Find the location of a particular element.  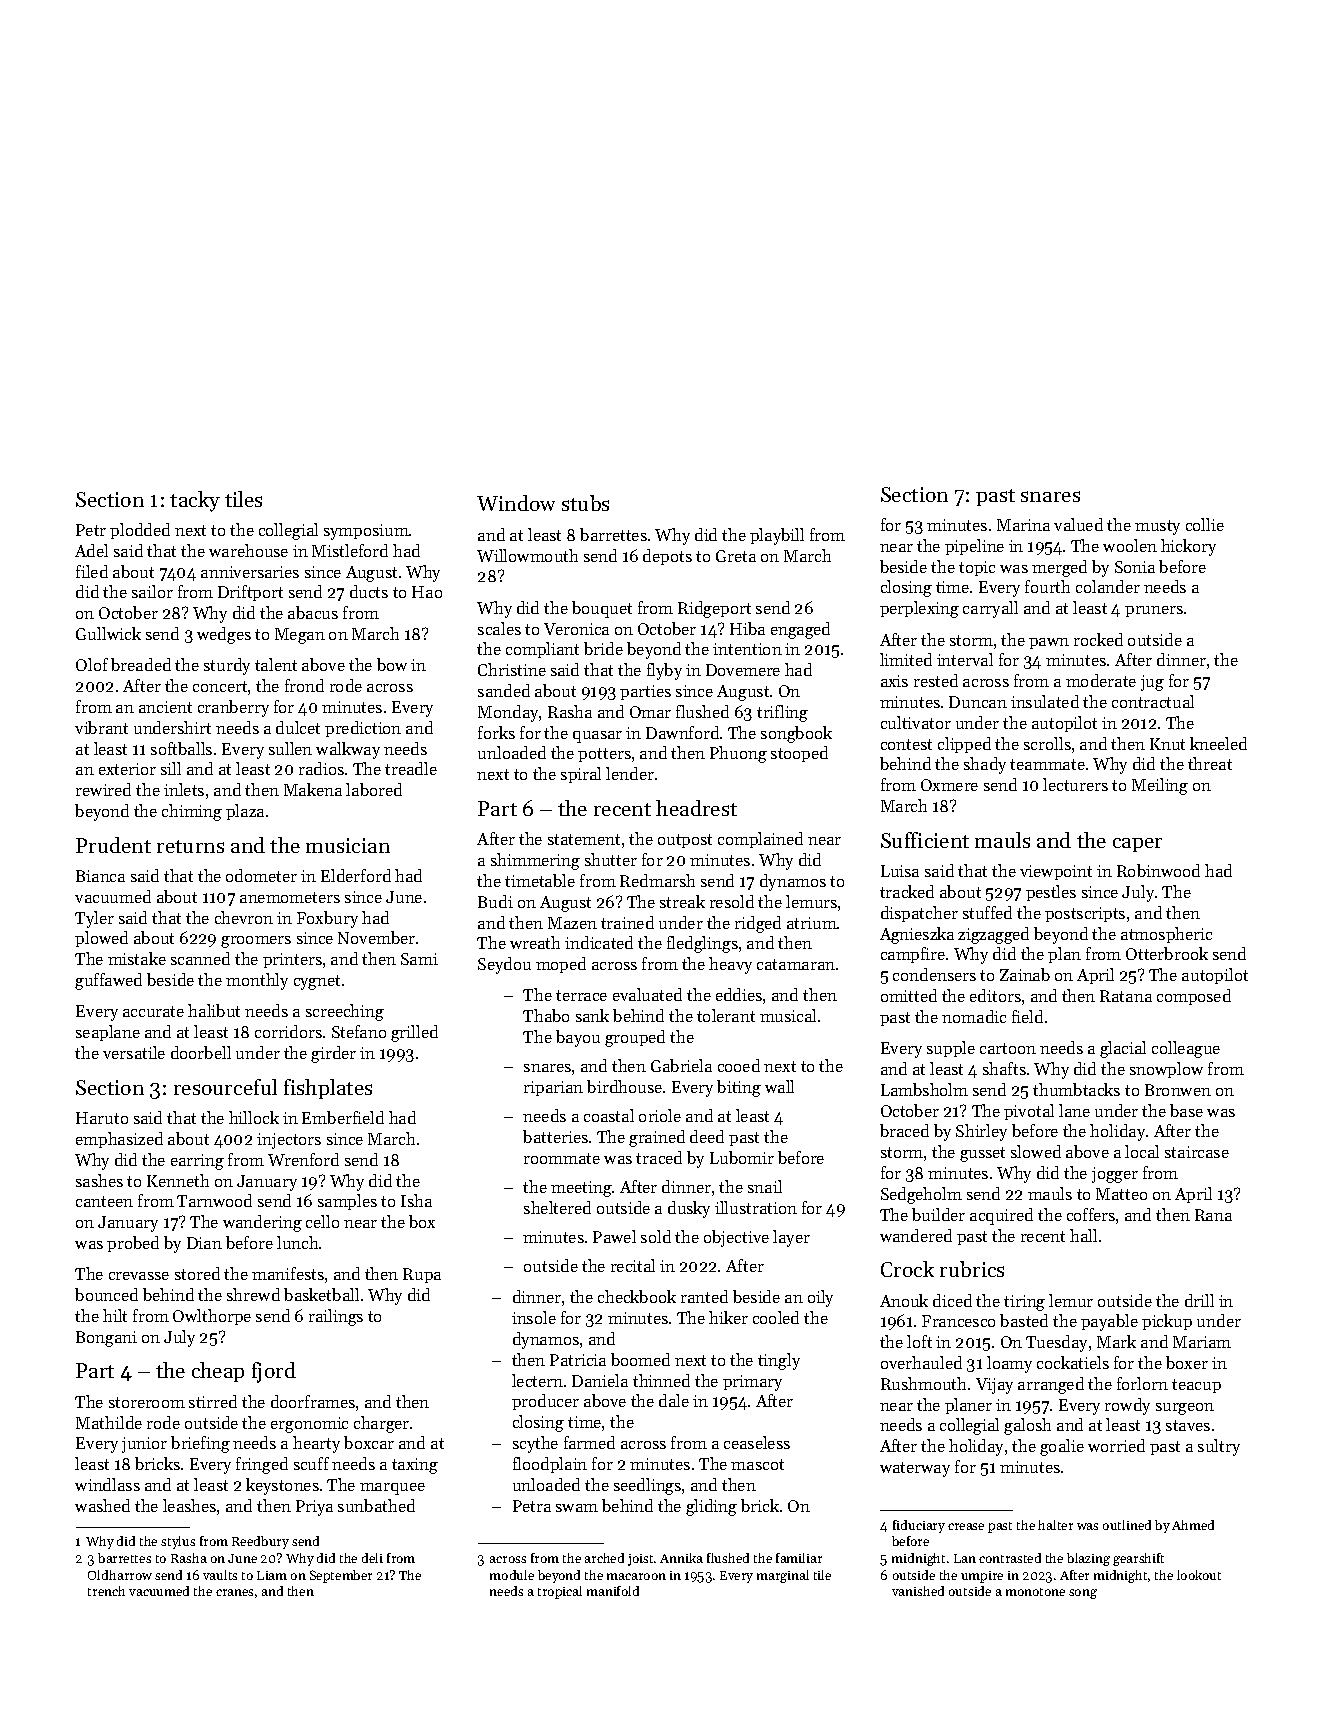

collie is located at coordinates (1205, 524).
